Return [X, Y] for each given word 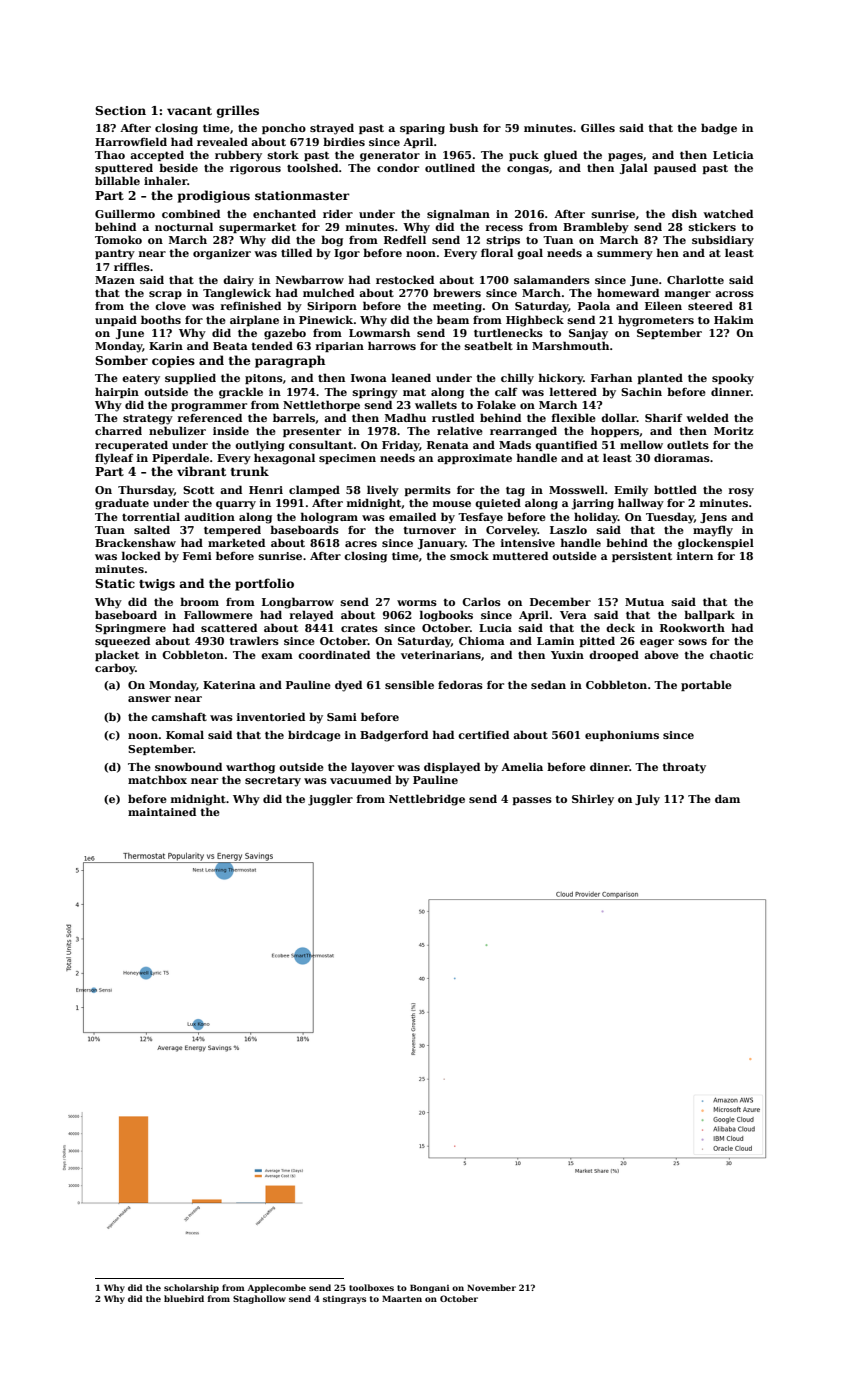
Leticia [733, 155]
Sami [342, 717]
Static [115, 583]
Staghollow [259, 1299]
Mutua [644, 602]
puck [524, 155]
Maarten [402, 1298]
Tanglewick [237, 294]
